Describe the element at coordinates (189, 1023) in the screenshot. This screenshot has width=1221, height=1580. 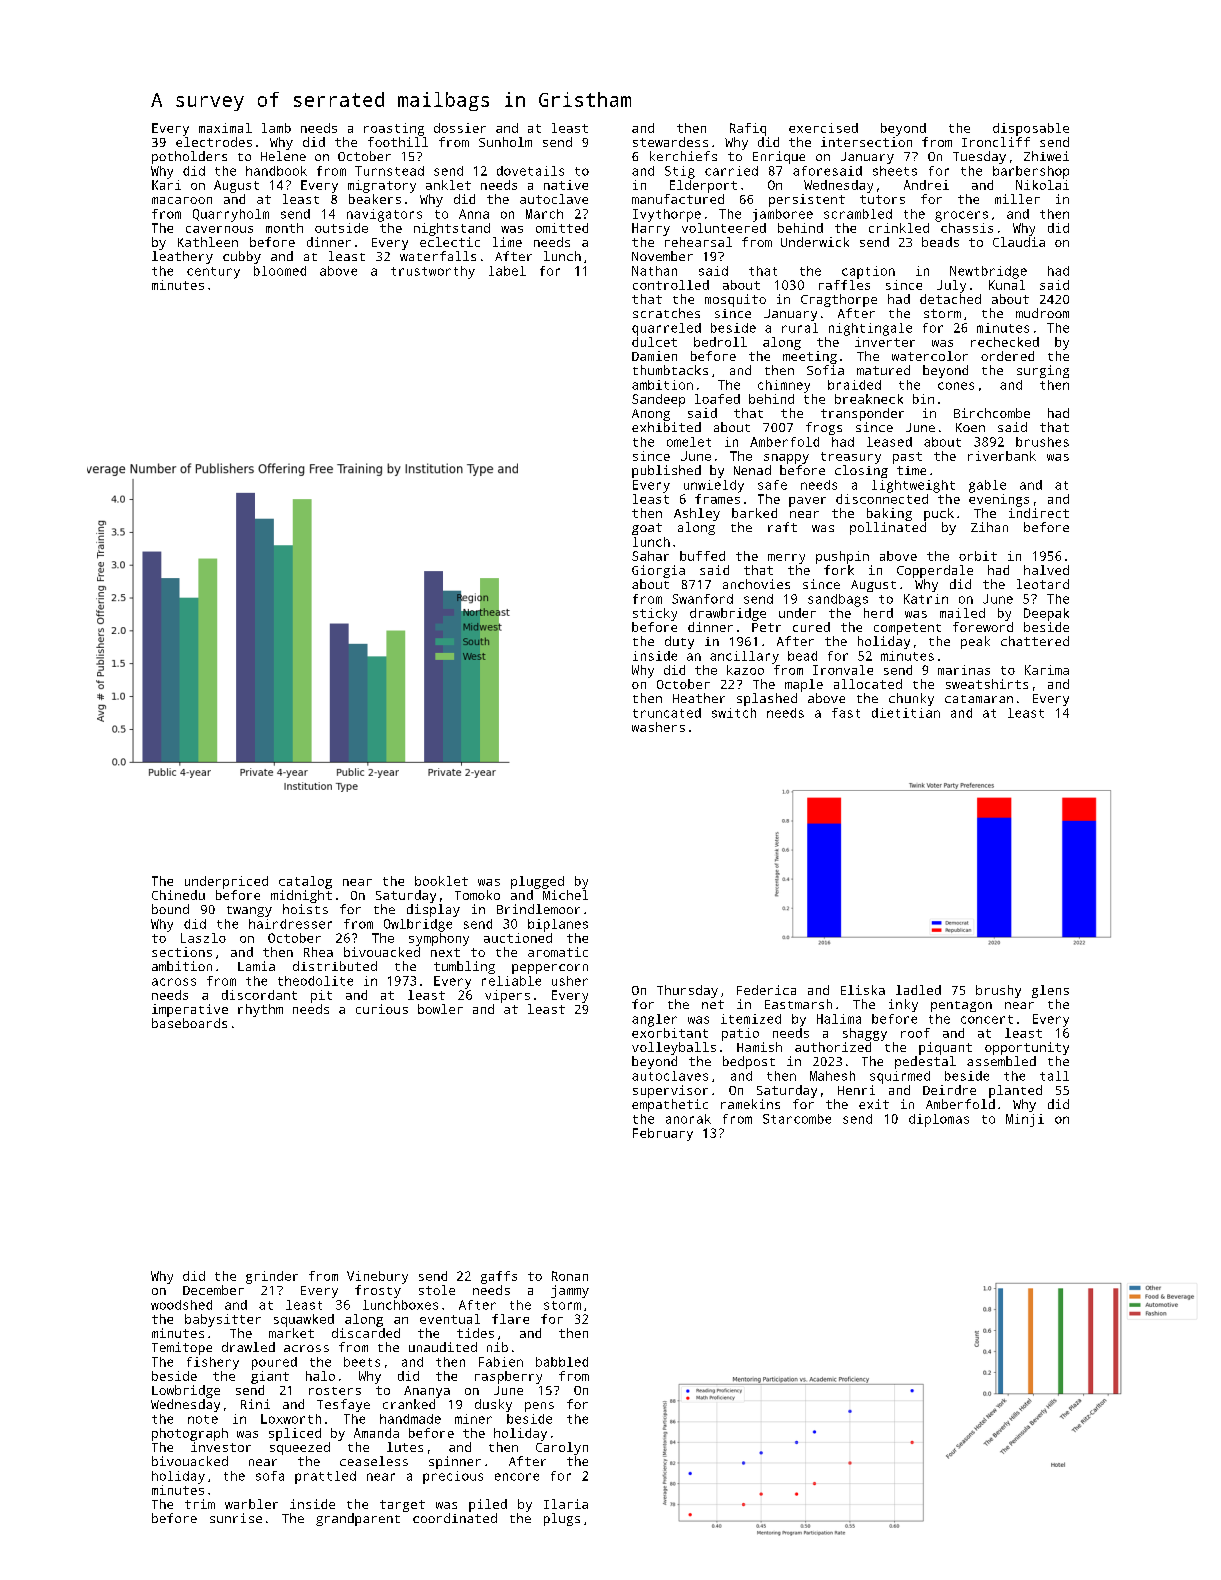
I see `baseboards` at that location.
